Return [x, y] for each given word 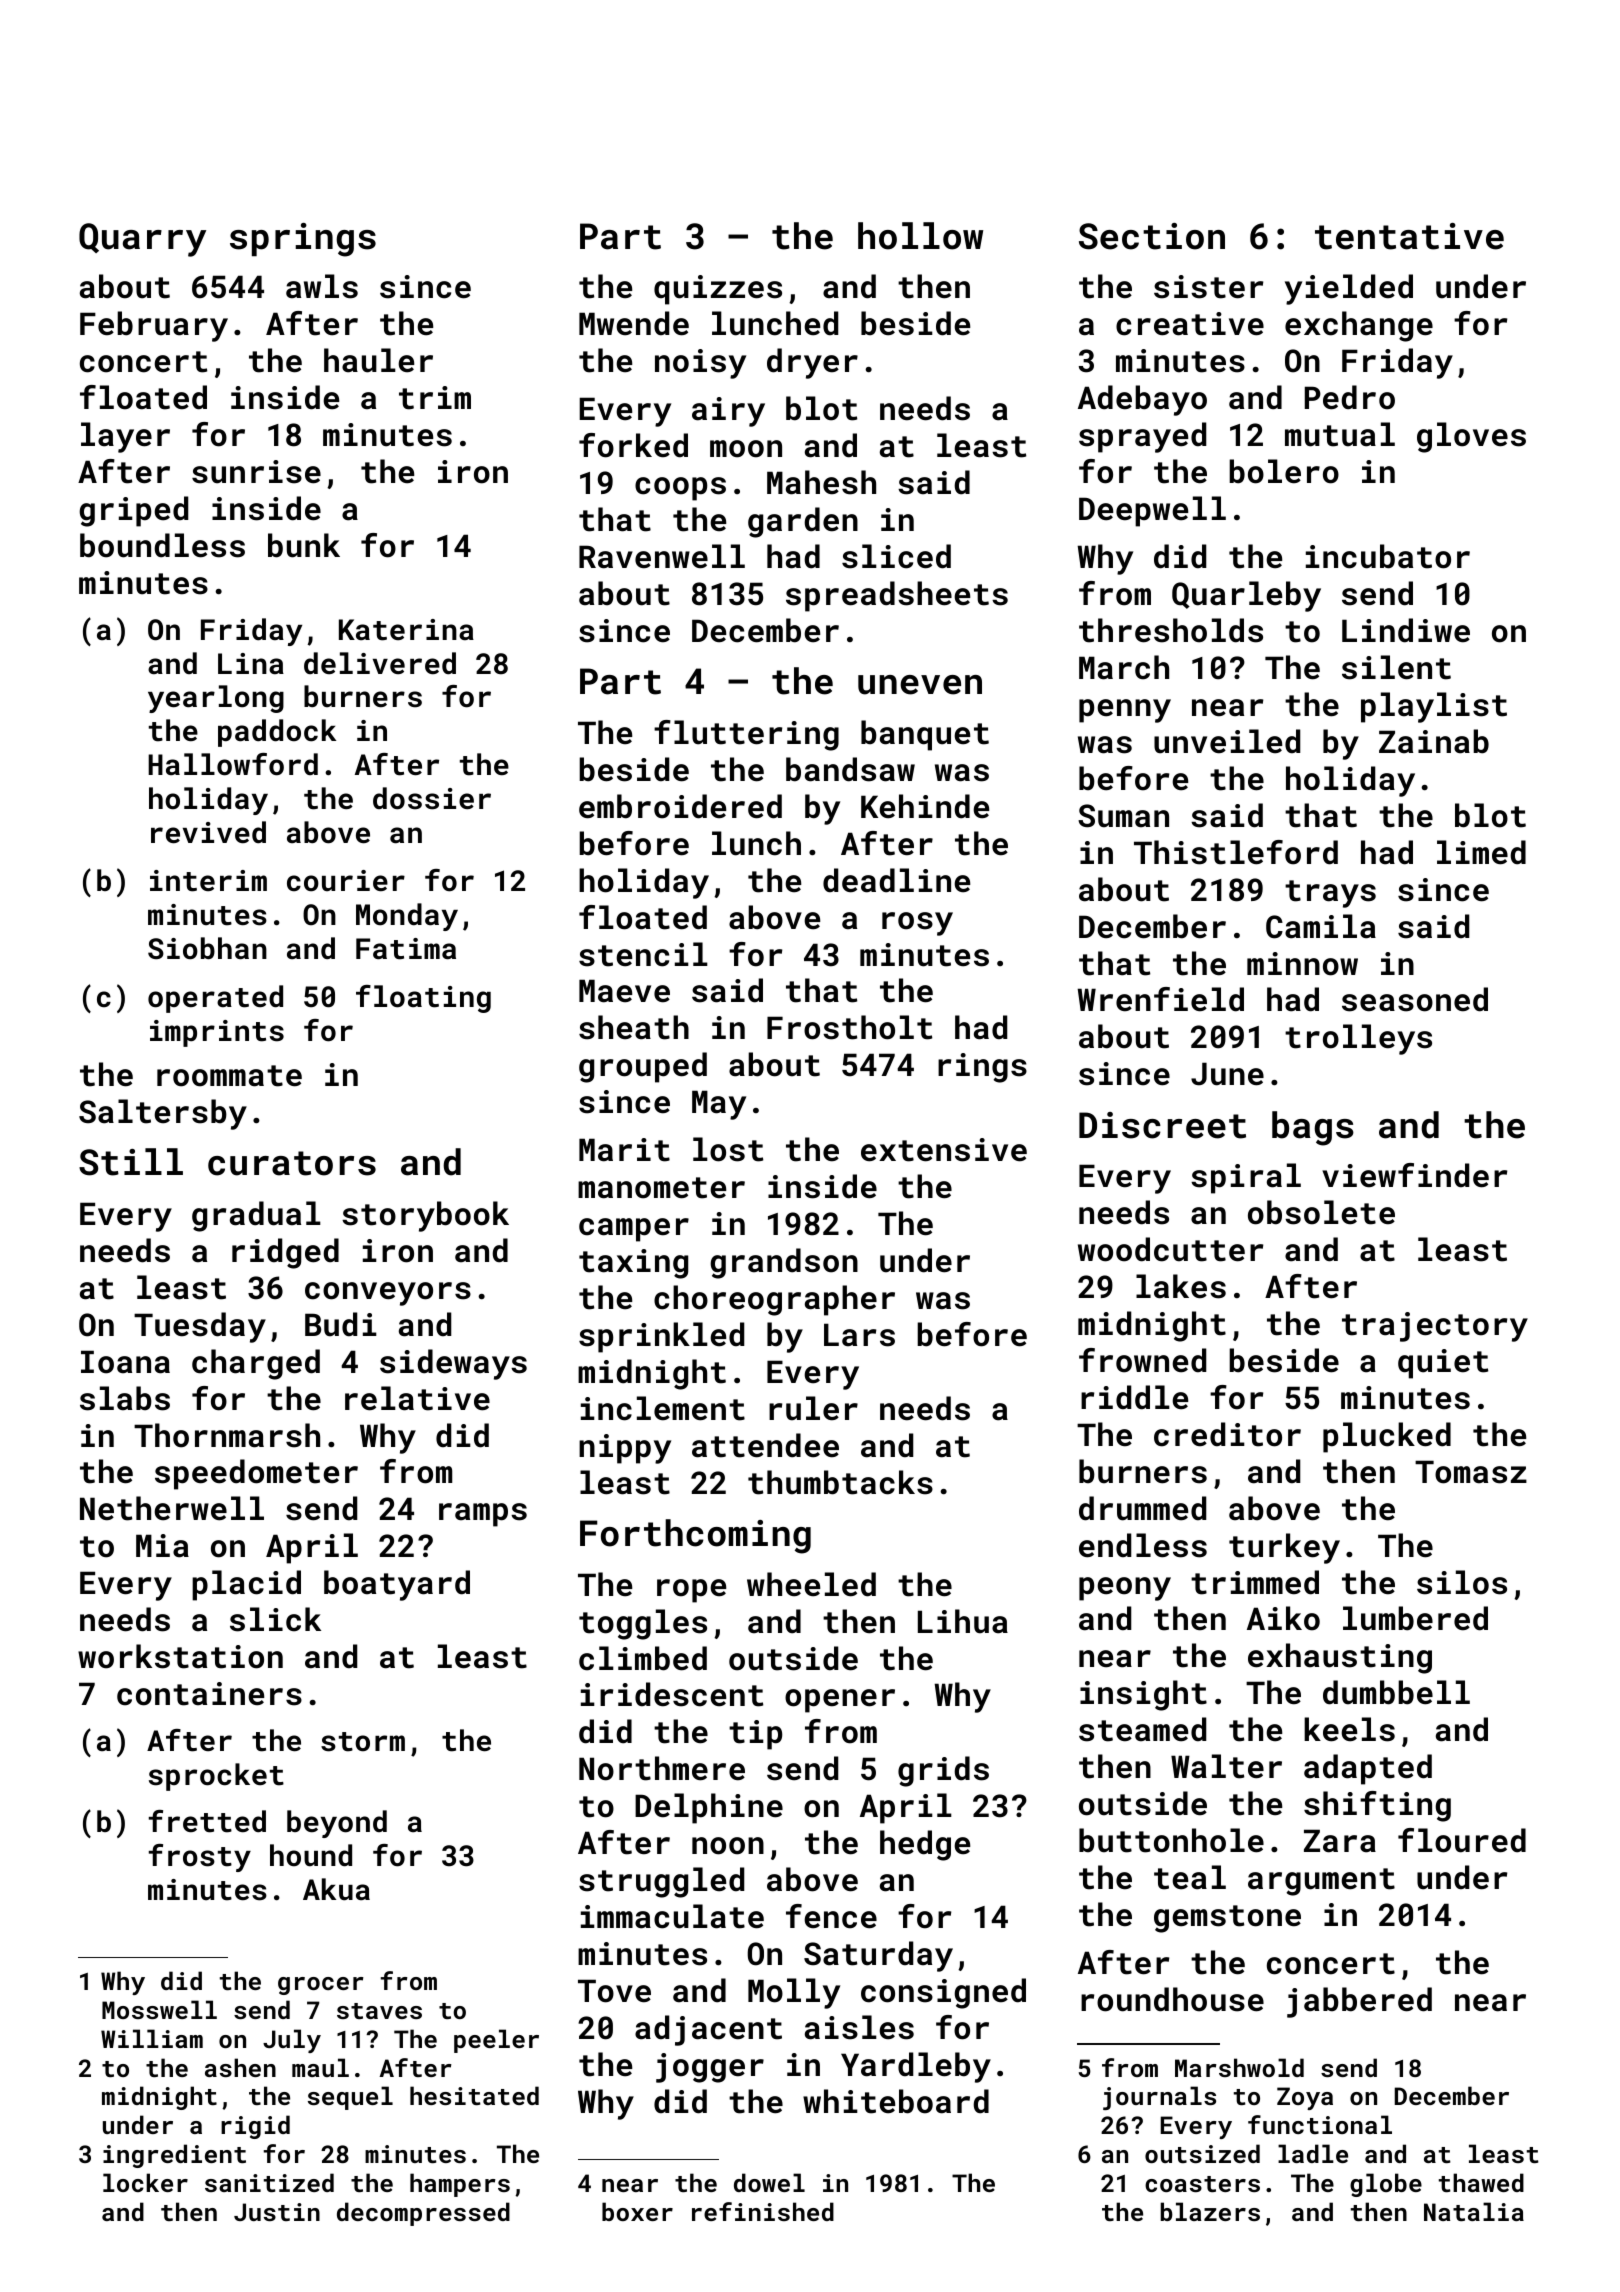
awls [322, 286]
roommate [229, 1076]
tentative [1409, 236]
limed [1481, 852]
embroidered [680, 806]
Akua [336, 1889]
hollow [920, 236]
